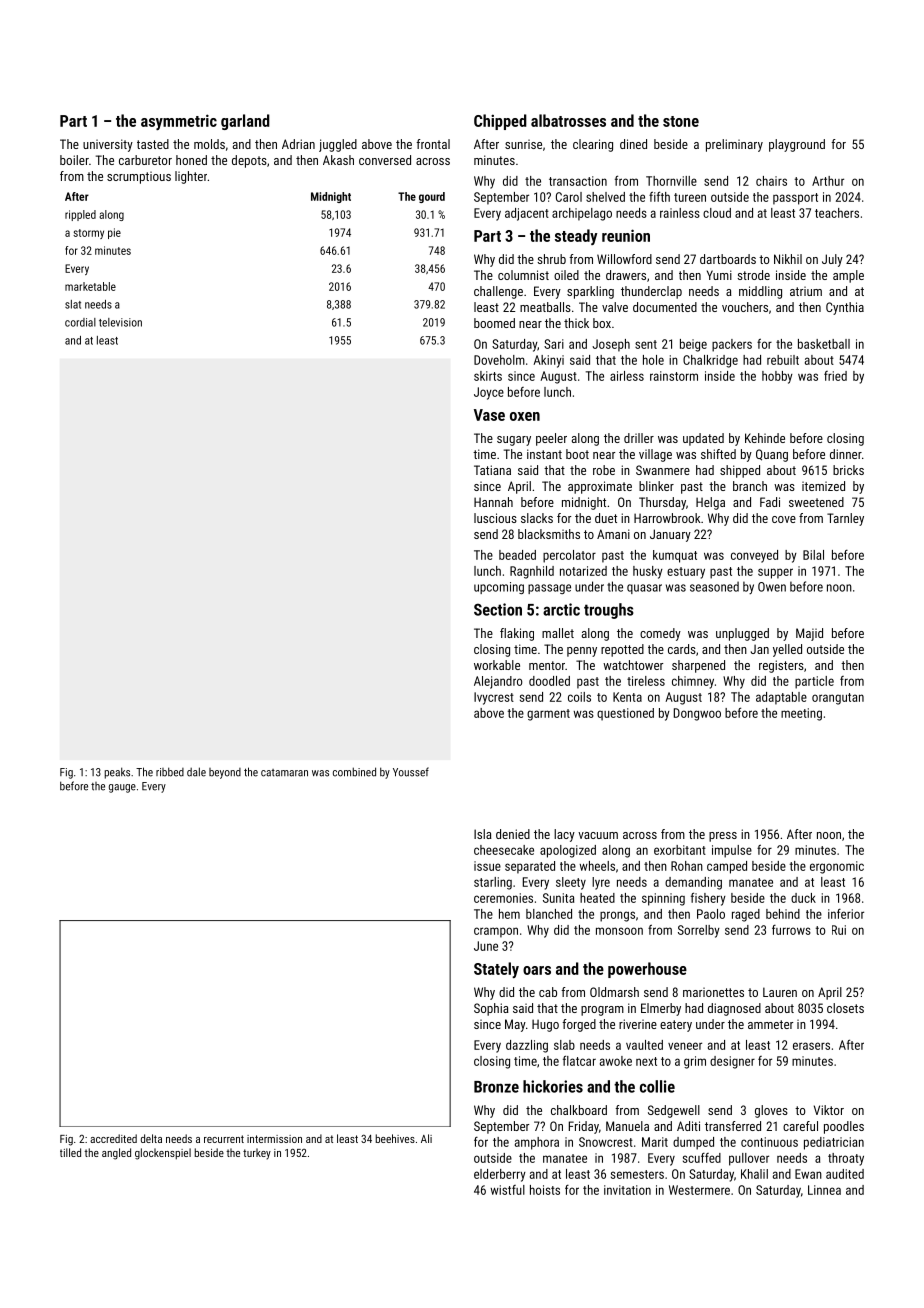  I want to click on erasers, so click(811, 1046).
